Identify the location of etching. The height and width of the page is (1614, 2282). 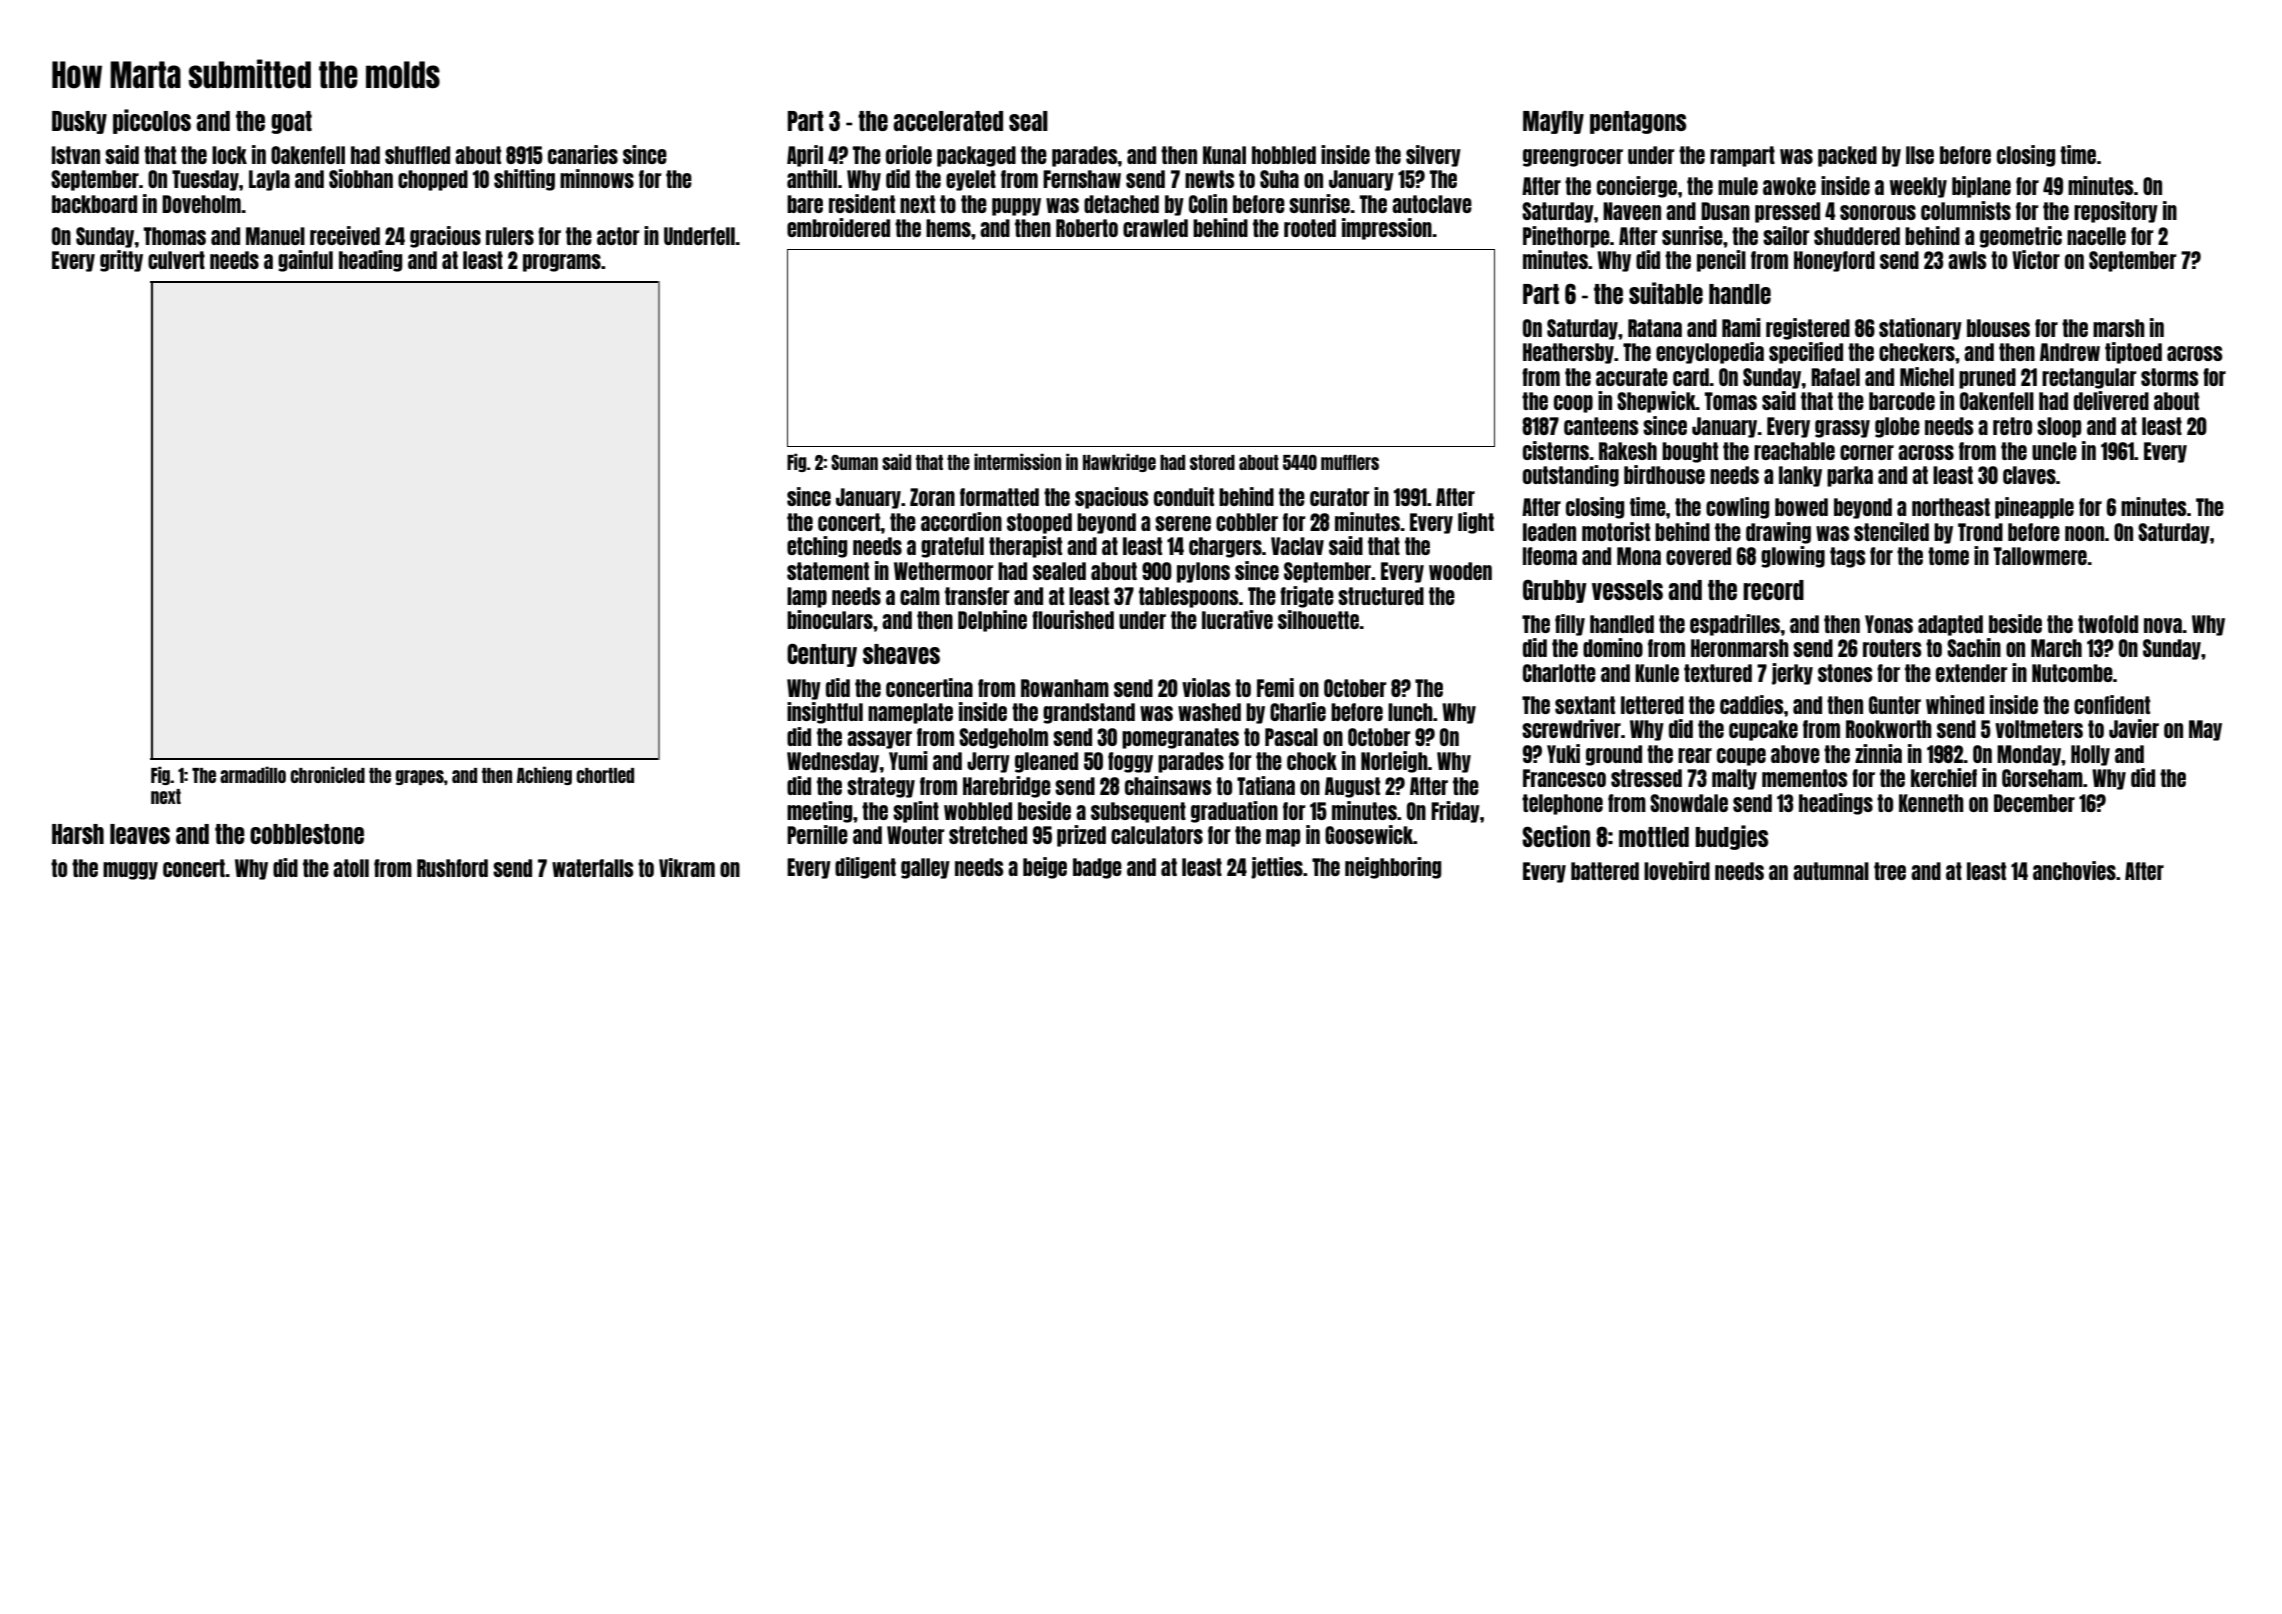
(817, 547).
